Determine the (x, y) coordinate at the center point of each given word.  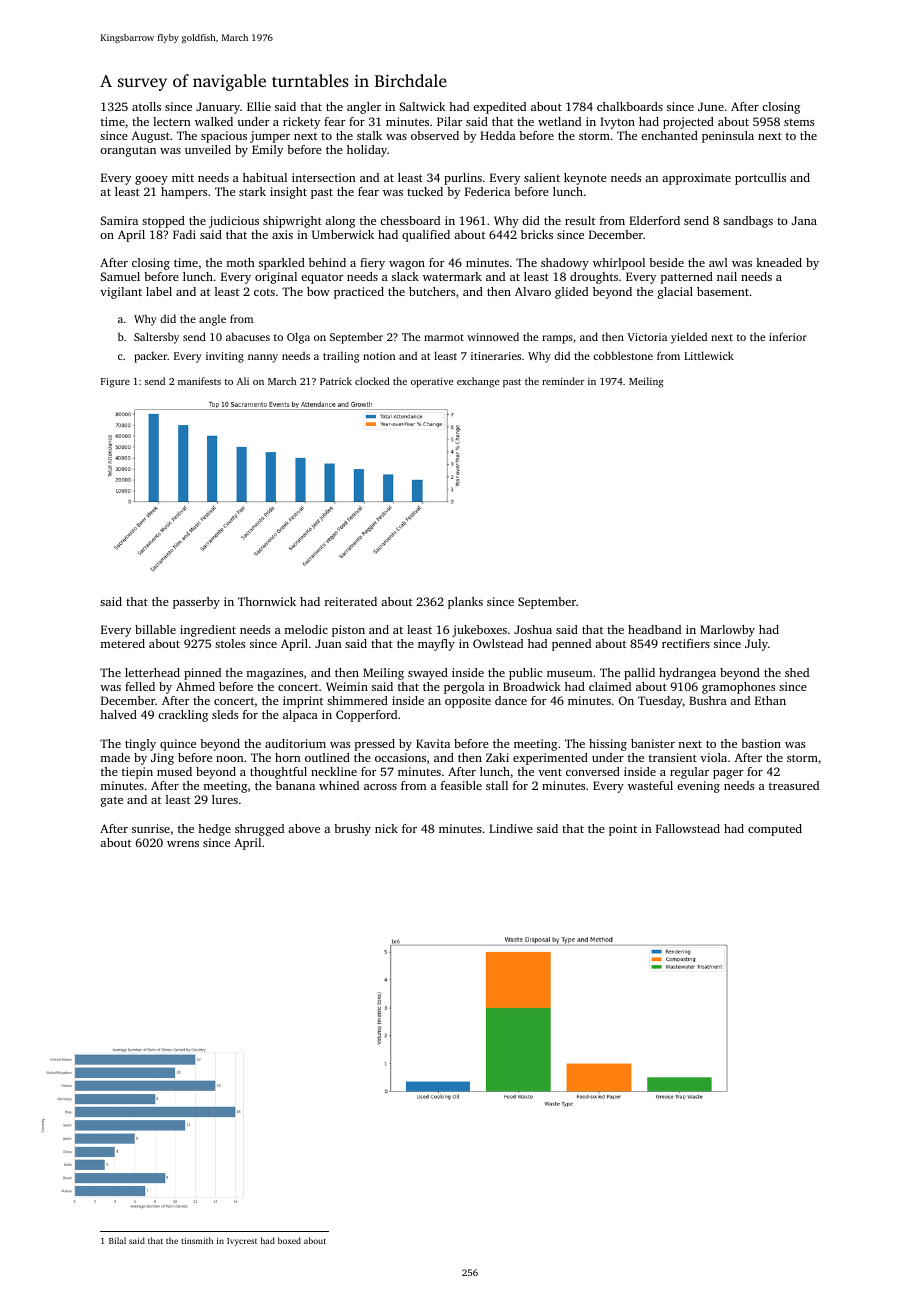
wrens (183, 844)
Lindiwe (511, 828)
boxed (289, 1240)
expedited (499, 108)
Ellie (259, 106)
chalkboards (630, 106)
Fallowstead (688, 828)
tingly (140, 745)
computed (775, 830)
